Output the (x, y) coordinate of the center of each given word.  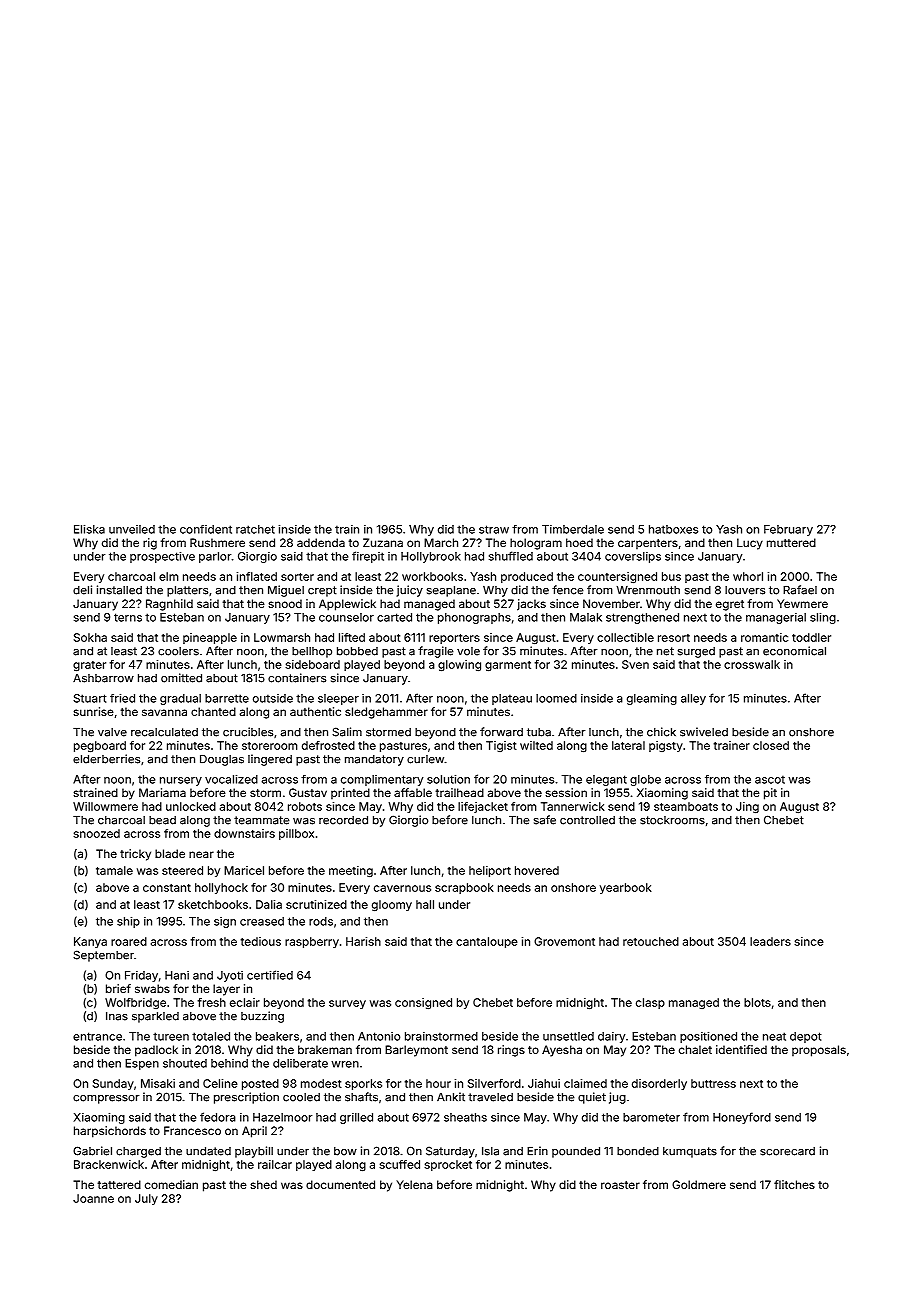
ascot (770, 779)
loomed (556, 698)
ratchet (255, 529)
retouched (651, 941)
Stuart (90, 698)
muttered (791, 542)
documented (340, 1184)
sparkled (155, 1017)
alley (693, 699)
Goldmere (699, 1184)
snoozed (96, 833)
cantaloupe (487, 942)
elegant (606, 780)
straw (494, 529)
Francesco (192, 1130)
